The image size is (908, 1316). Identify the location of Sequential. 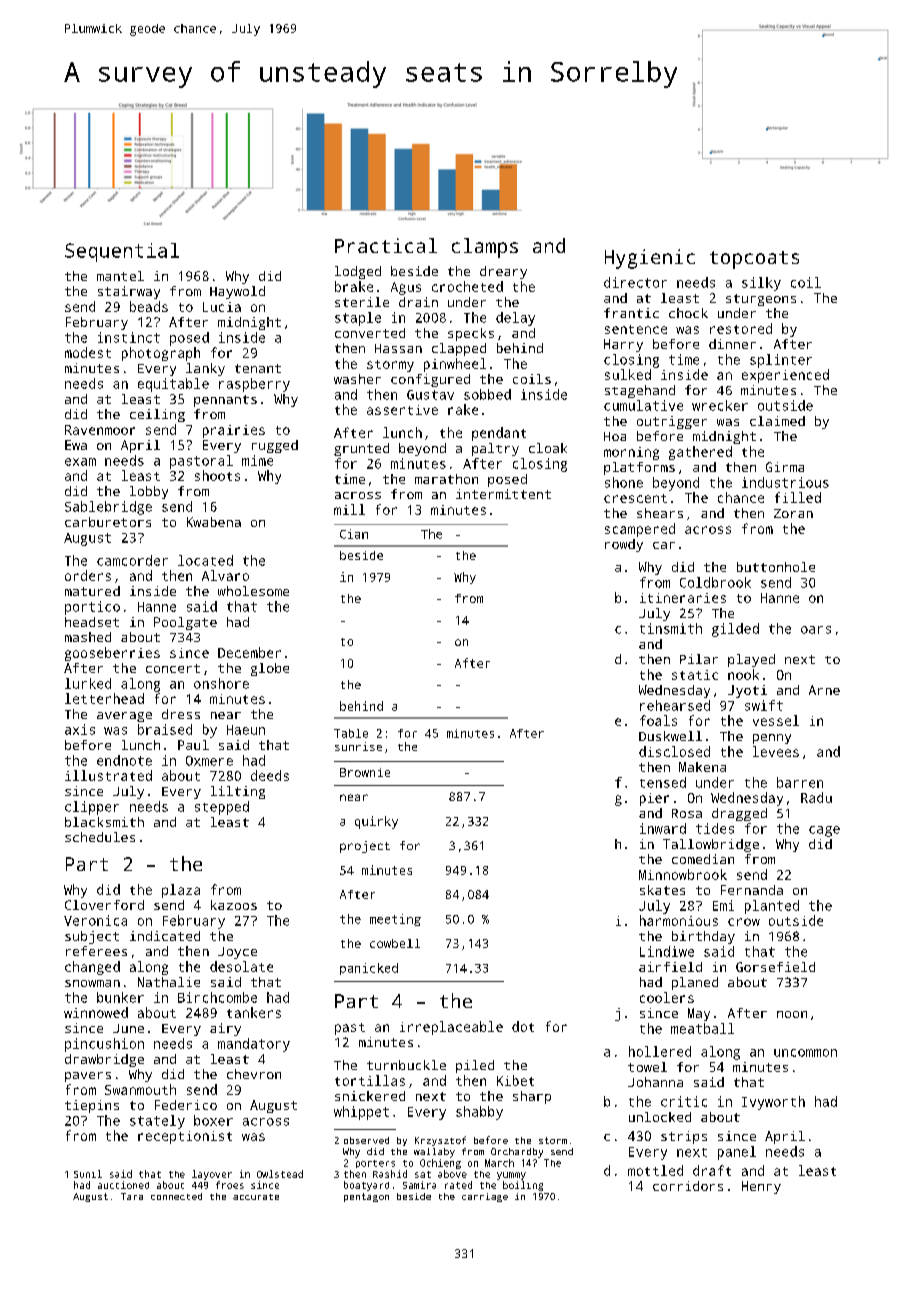
(122, 252).
